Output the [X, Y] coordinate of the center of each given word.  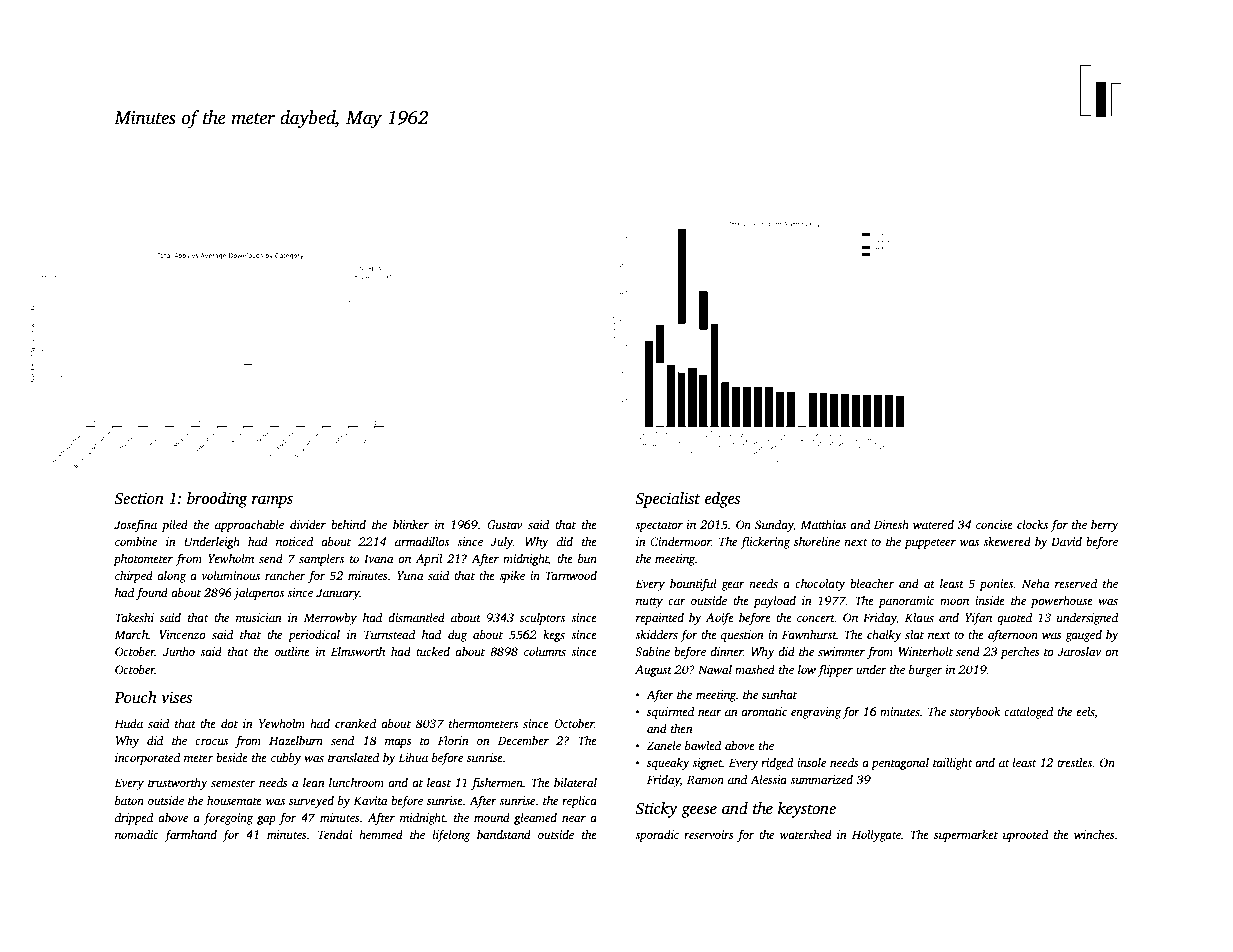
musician [259, 617]
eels [1085, 711]
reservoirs [709, 834]
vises [176, 697]
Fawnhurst [809, 634]
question [742, 636]
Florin [453, 740]
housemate [234, 800]
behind [348, 524]
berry [1105, 526]
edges [722, 500]
